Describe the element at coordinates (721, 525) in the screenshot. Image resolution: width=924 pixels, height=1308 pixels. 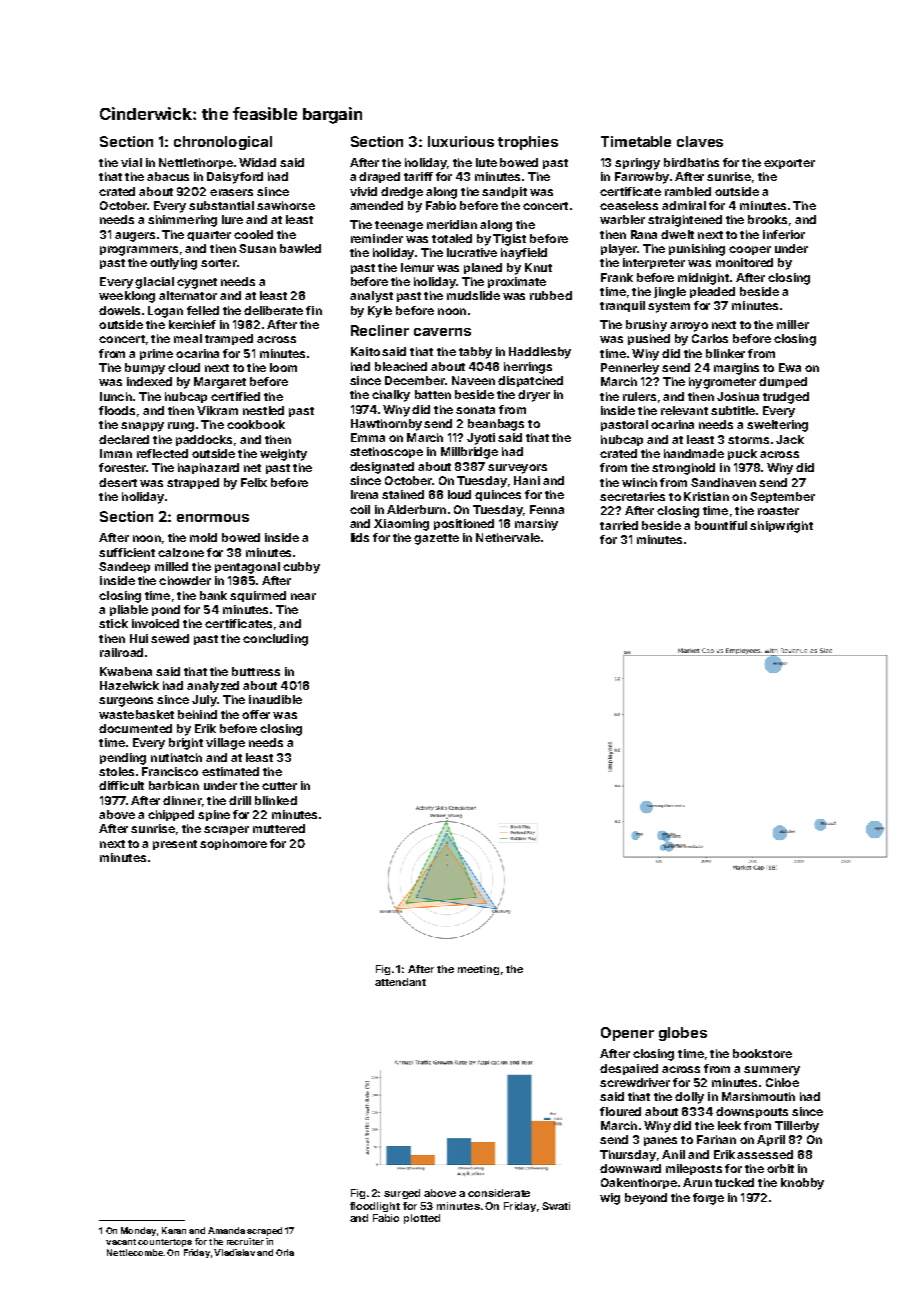
I see `bountiful` at that location.
